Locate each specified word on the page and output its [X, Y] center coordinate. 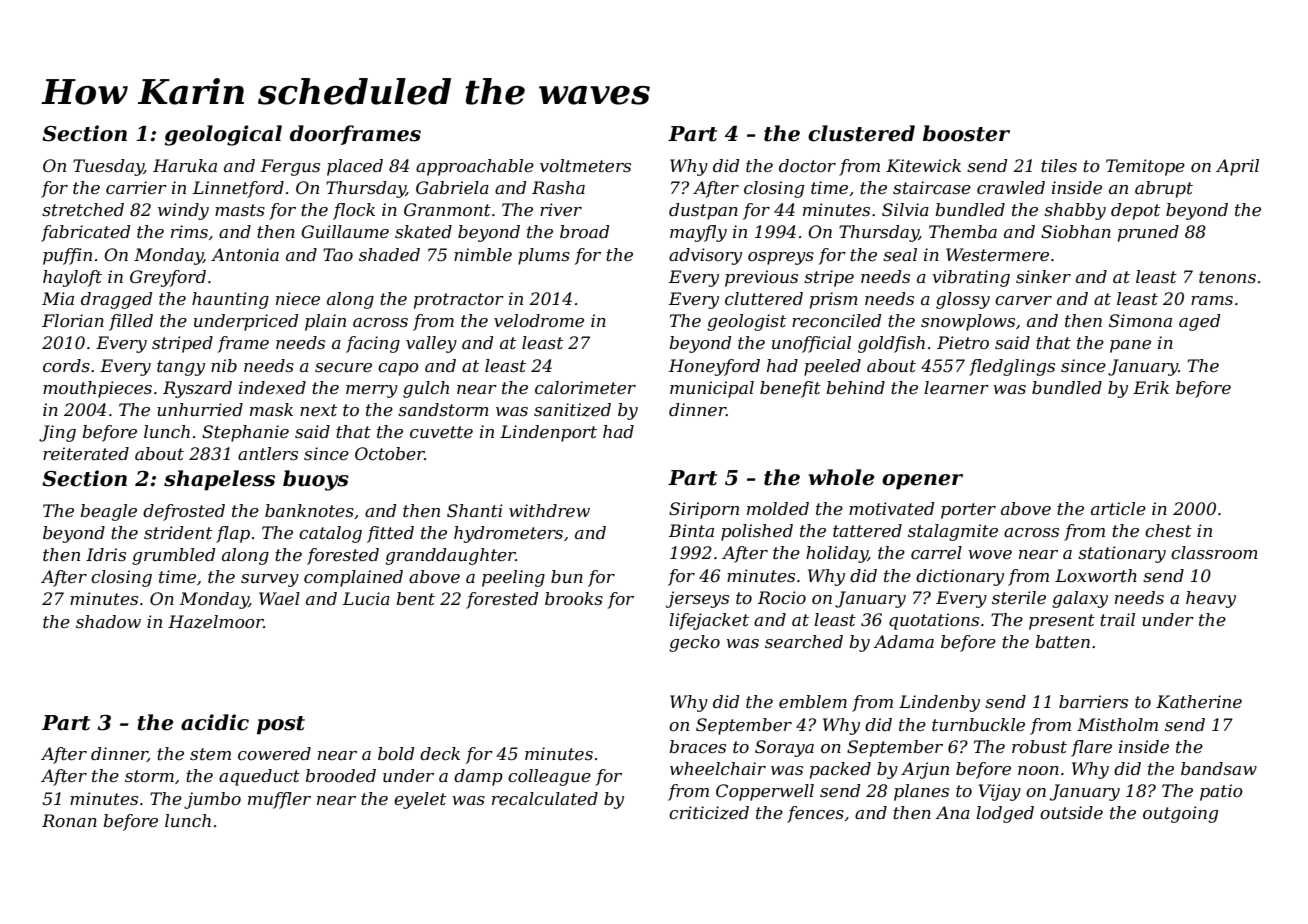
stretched [83, 209]
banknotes [309, 510]
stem [210, 754]
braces [697, 746]
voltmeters [585, 165]
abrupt [1164, 189]
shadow [108, 621]
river [561, 209]
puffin [67, 256]
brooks [574, 598]
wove [990, 554]
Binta [691, 530]
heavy [1211, 599]
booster [966, 133]
